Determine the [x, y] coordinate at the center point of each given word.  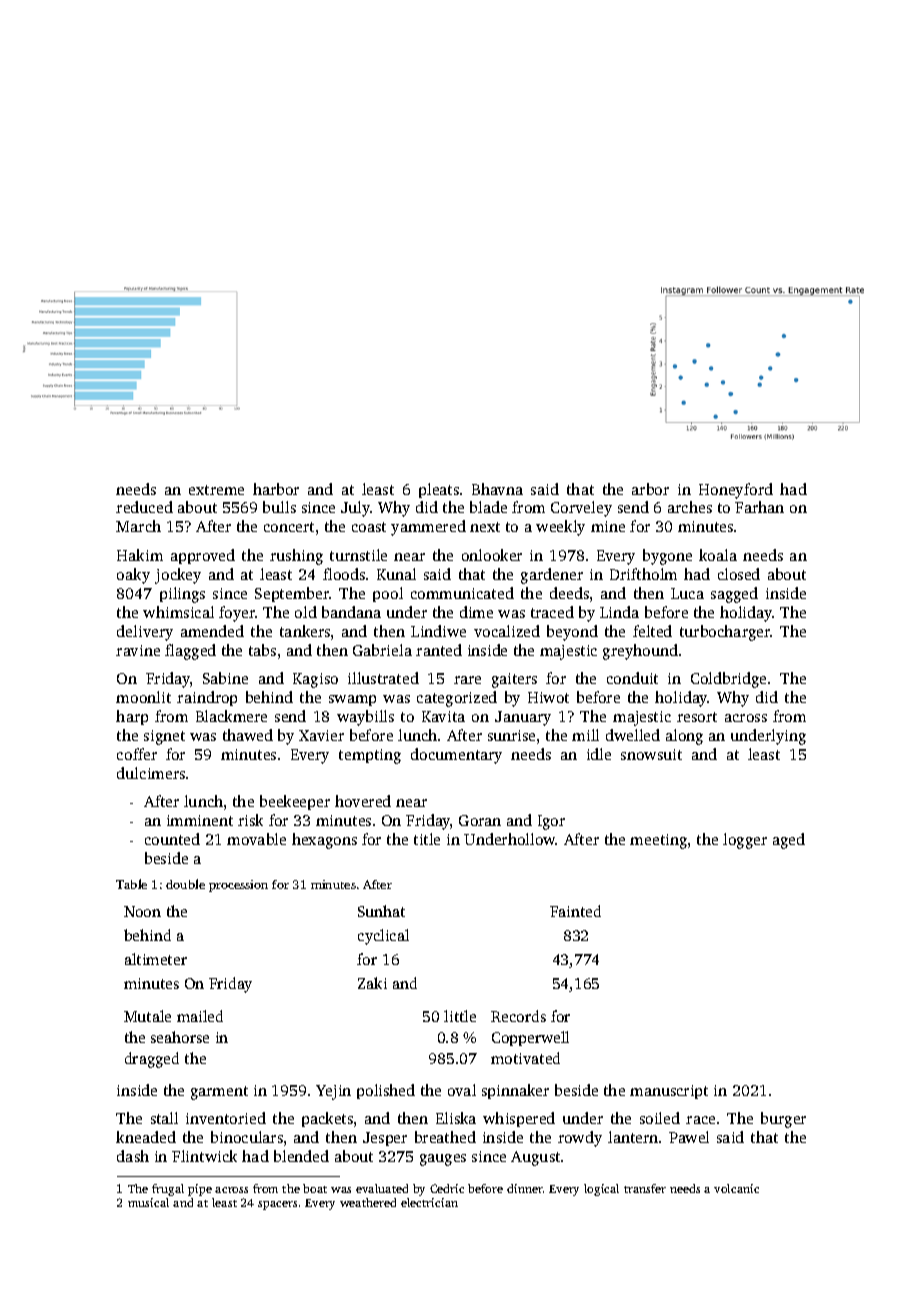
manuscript [669, 1092]
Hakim [140, 555]
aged [789, 841]
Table [131, 884]
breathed [445, 1137]
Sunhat [381, 911]
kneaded [146, 1137]
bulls [279, 507]
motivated [525, 1058]
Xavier [321, 735]
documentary [456, 756]
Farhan [759, 507]
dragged [152, 1060]
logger [745, 841]
